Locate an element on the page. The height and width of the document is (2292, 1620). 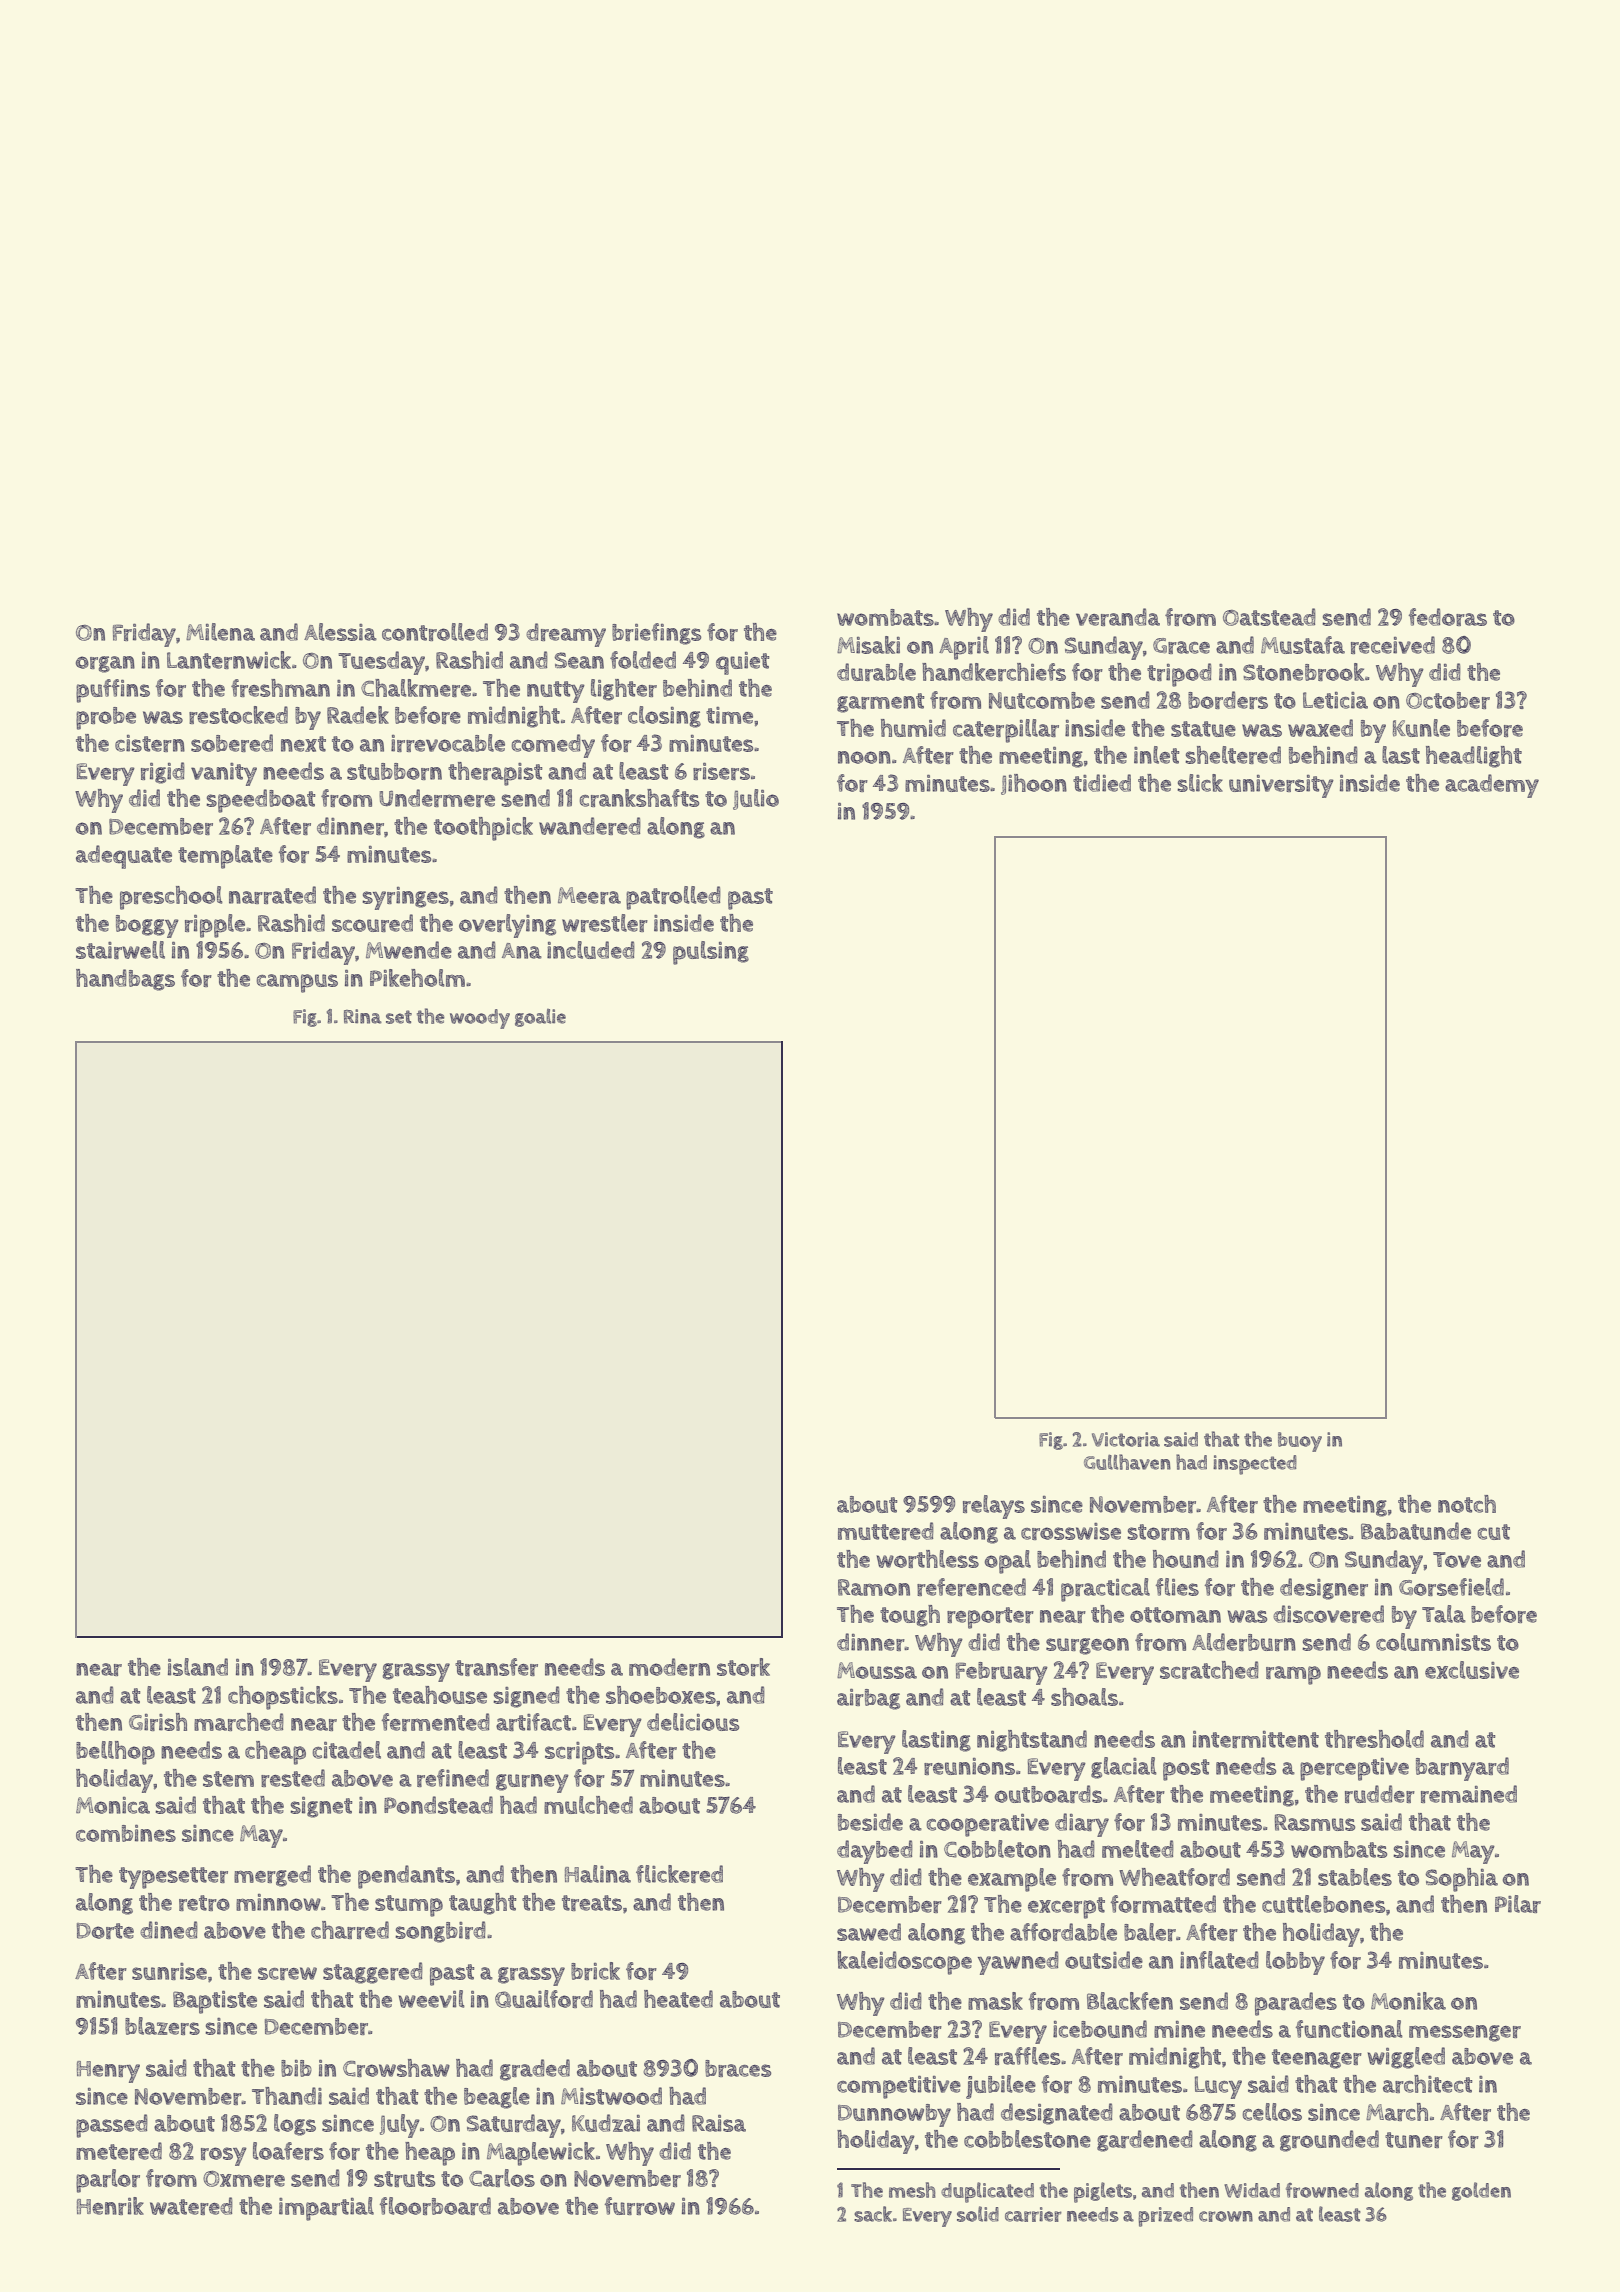
speedboat is located at coordinates (260, 801).
